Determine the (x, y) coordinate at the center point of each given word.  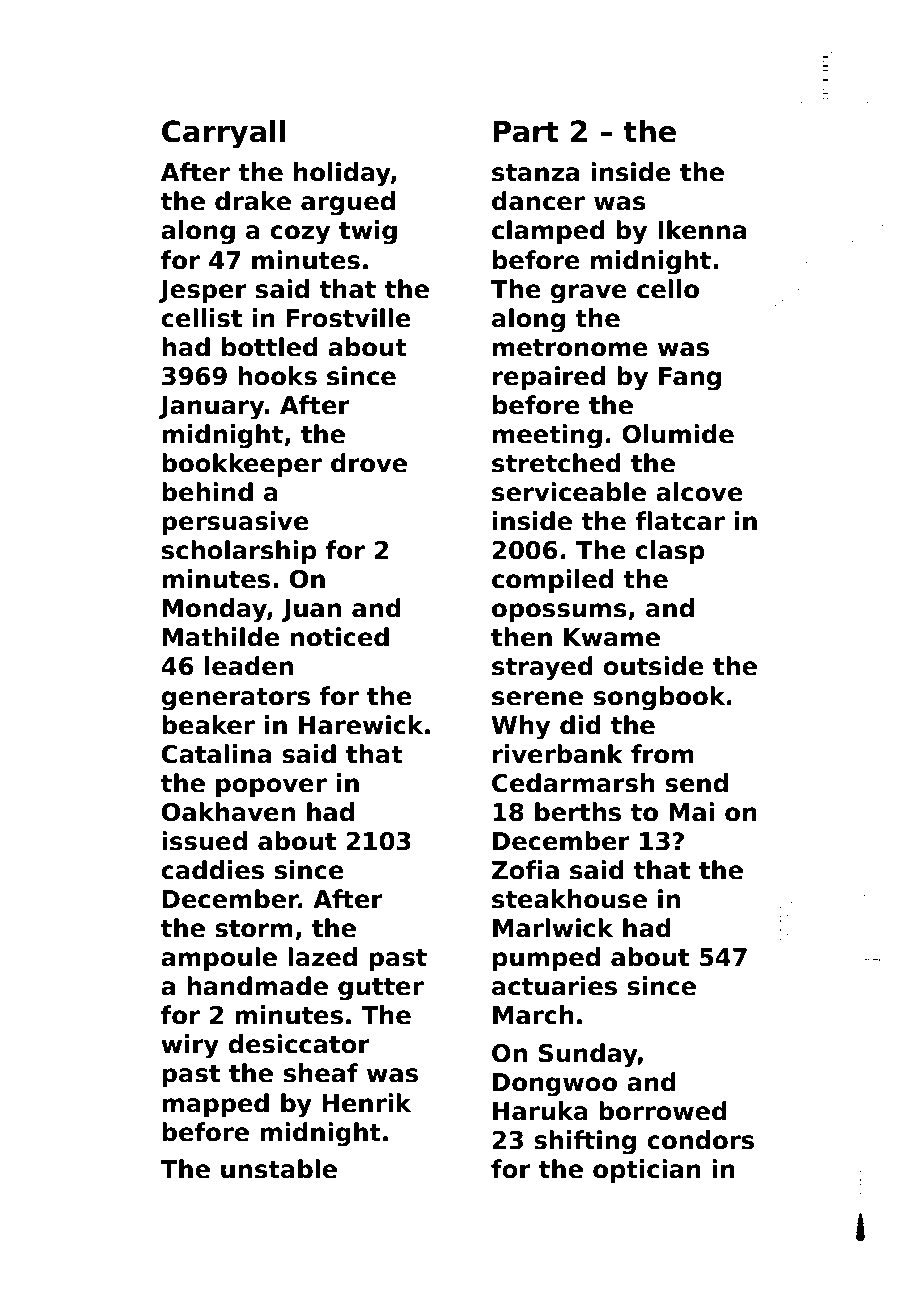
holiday (342, 174)
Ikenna (702, 230)
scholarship (239, 552)
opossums (559, 612)
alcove (699, 492)
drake (253, 201)
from (662, 754)
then (521, 637)
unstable (279, 1169)
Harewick (361, 725)
